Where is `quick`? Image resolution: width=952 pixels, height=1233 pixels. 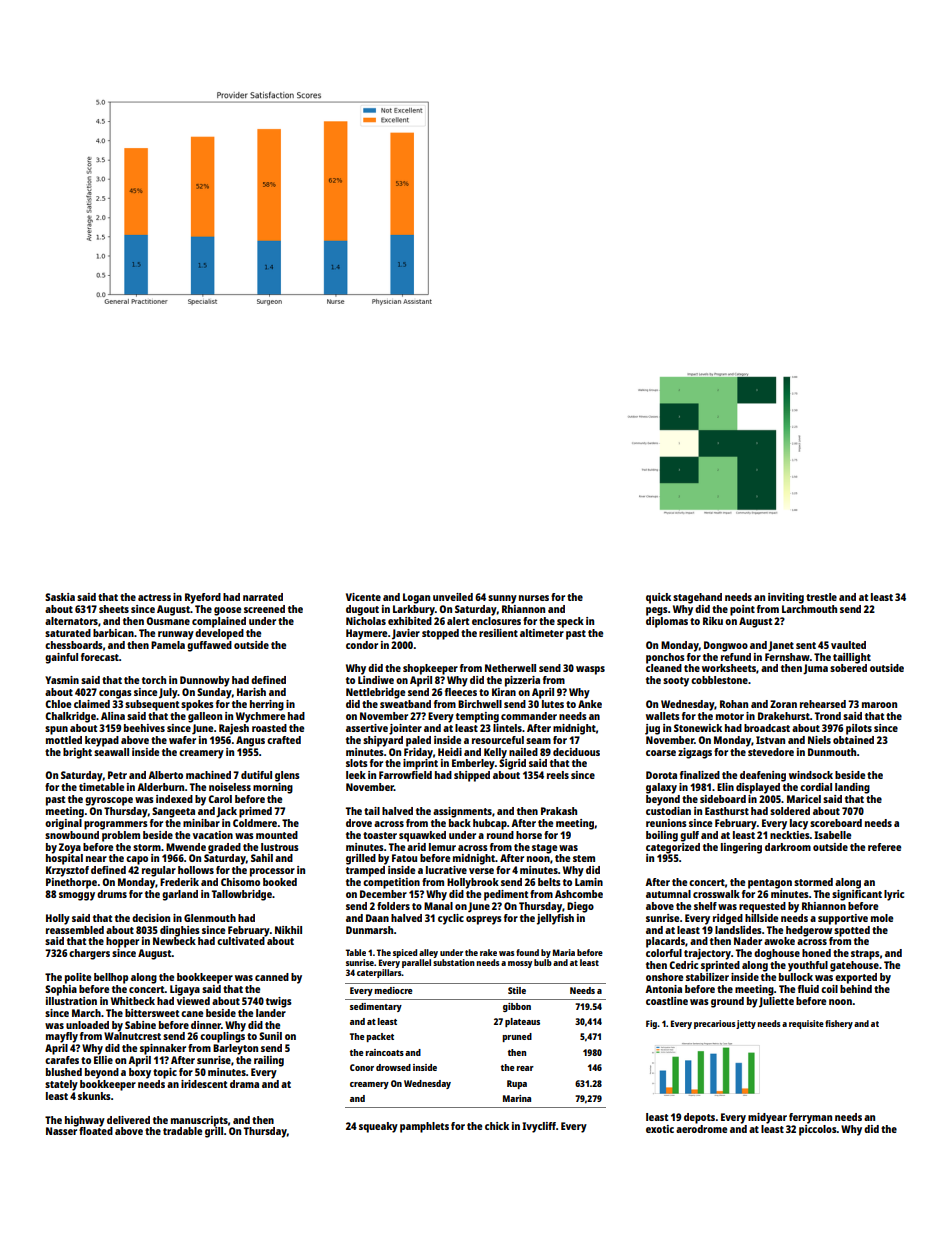
quick is located at coordinates (658, 598).
